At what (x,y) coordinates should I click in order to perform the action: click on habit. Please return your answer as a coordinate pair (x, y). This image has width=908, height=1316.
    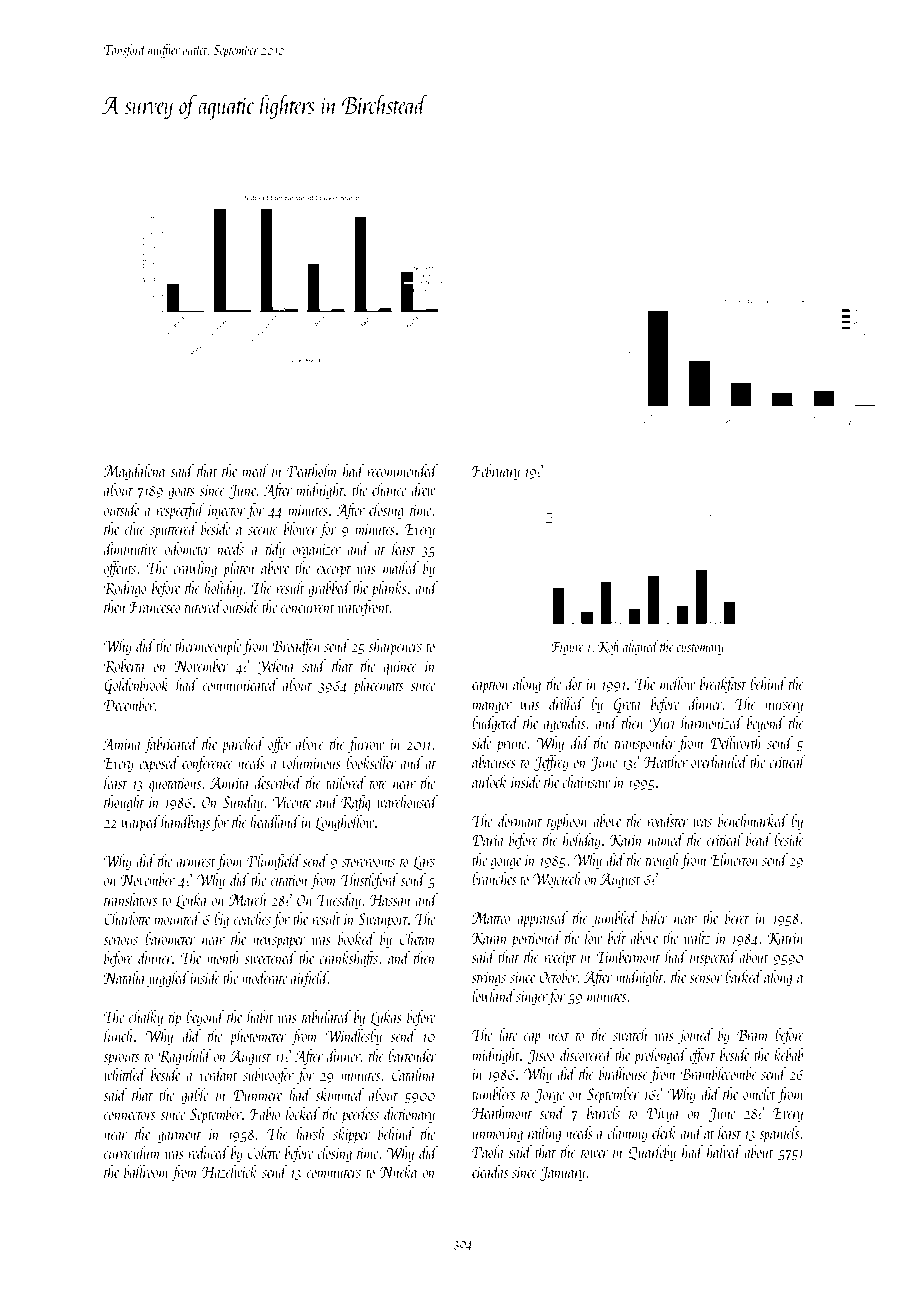
    Looking at the image, I should click on (260, 1016).
